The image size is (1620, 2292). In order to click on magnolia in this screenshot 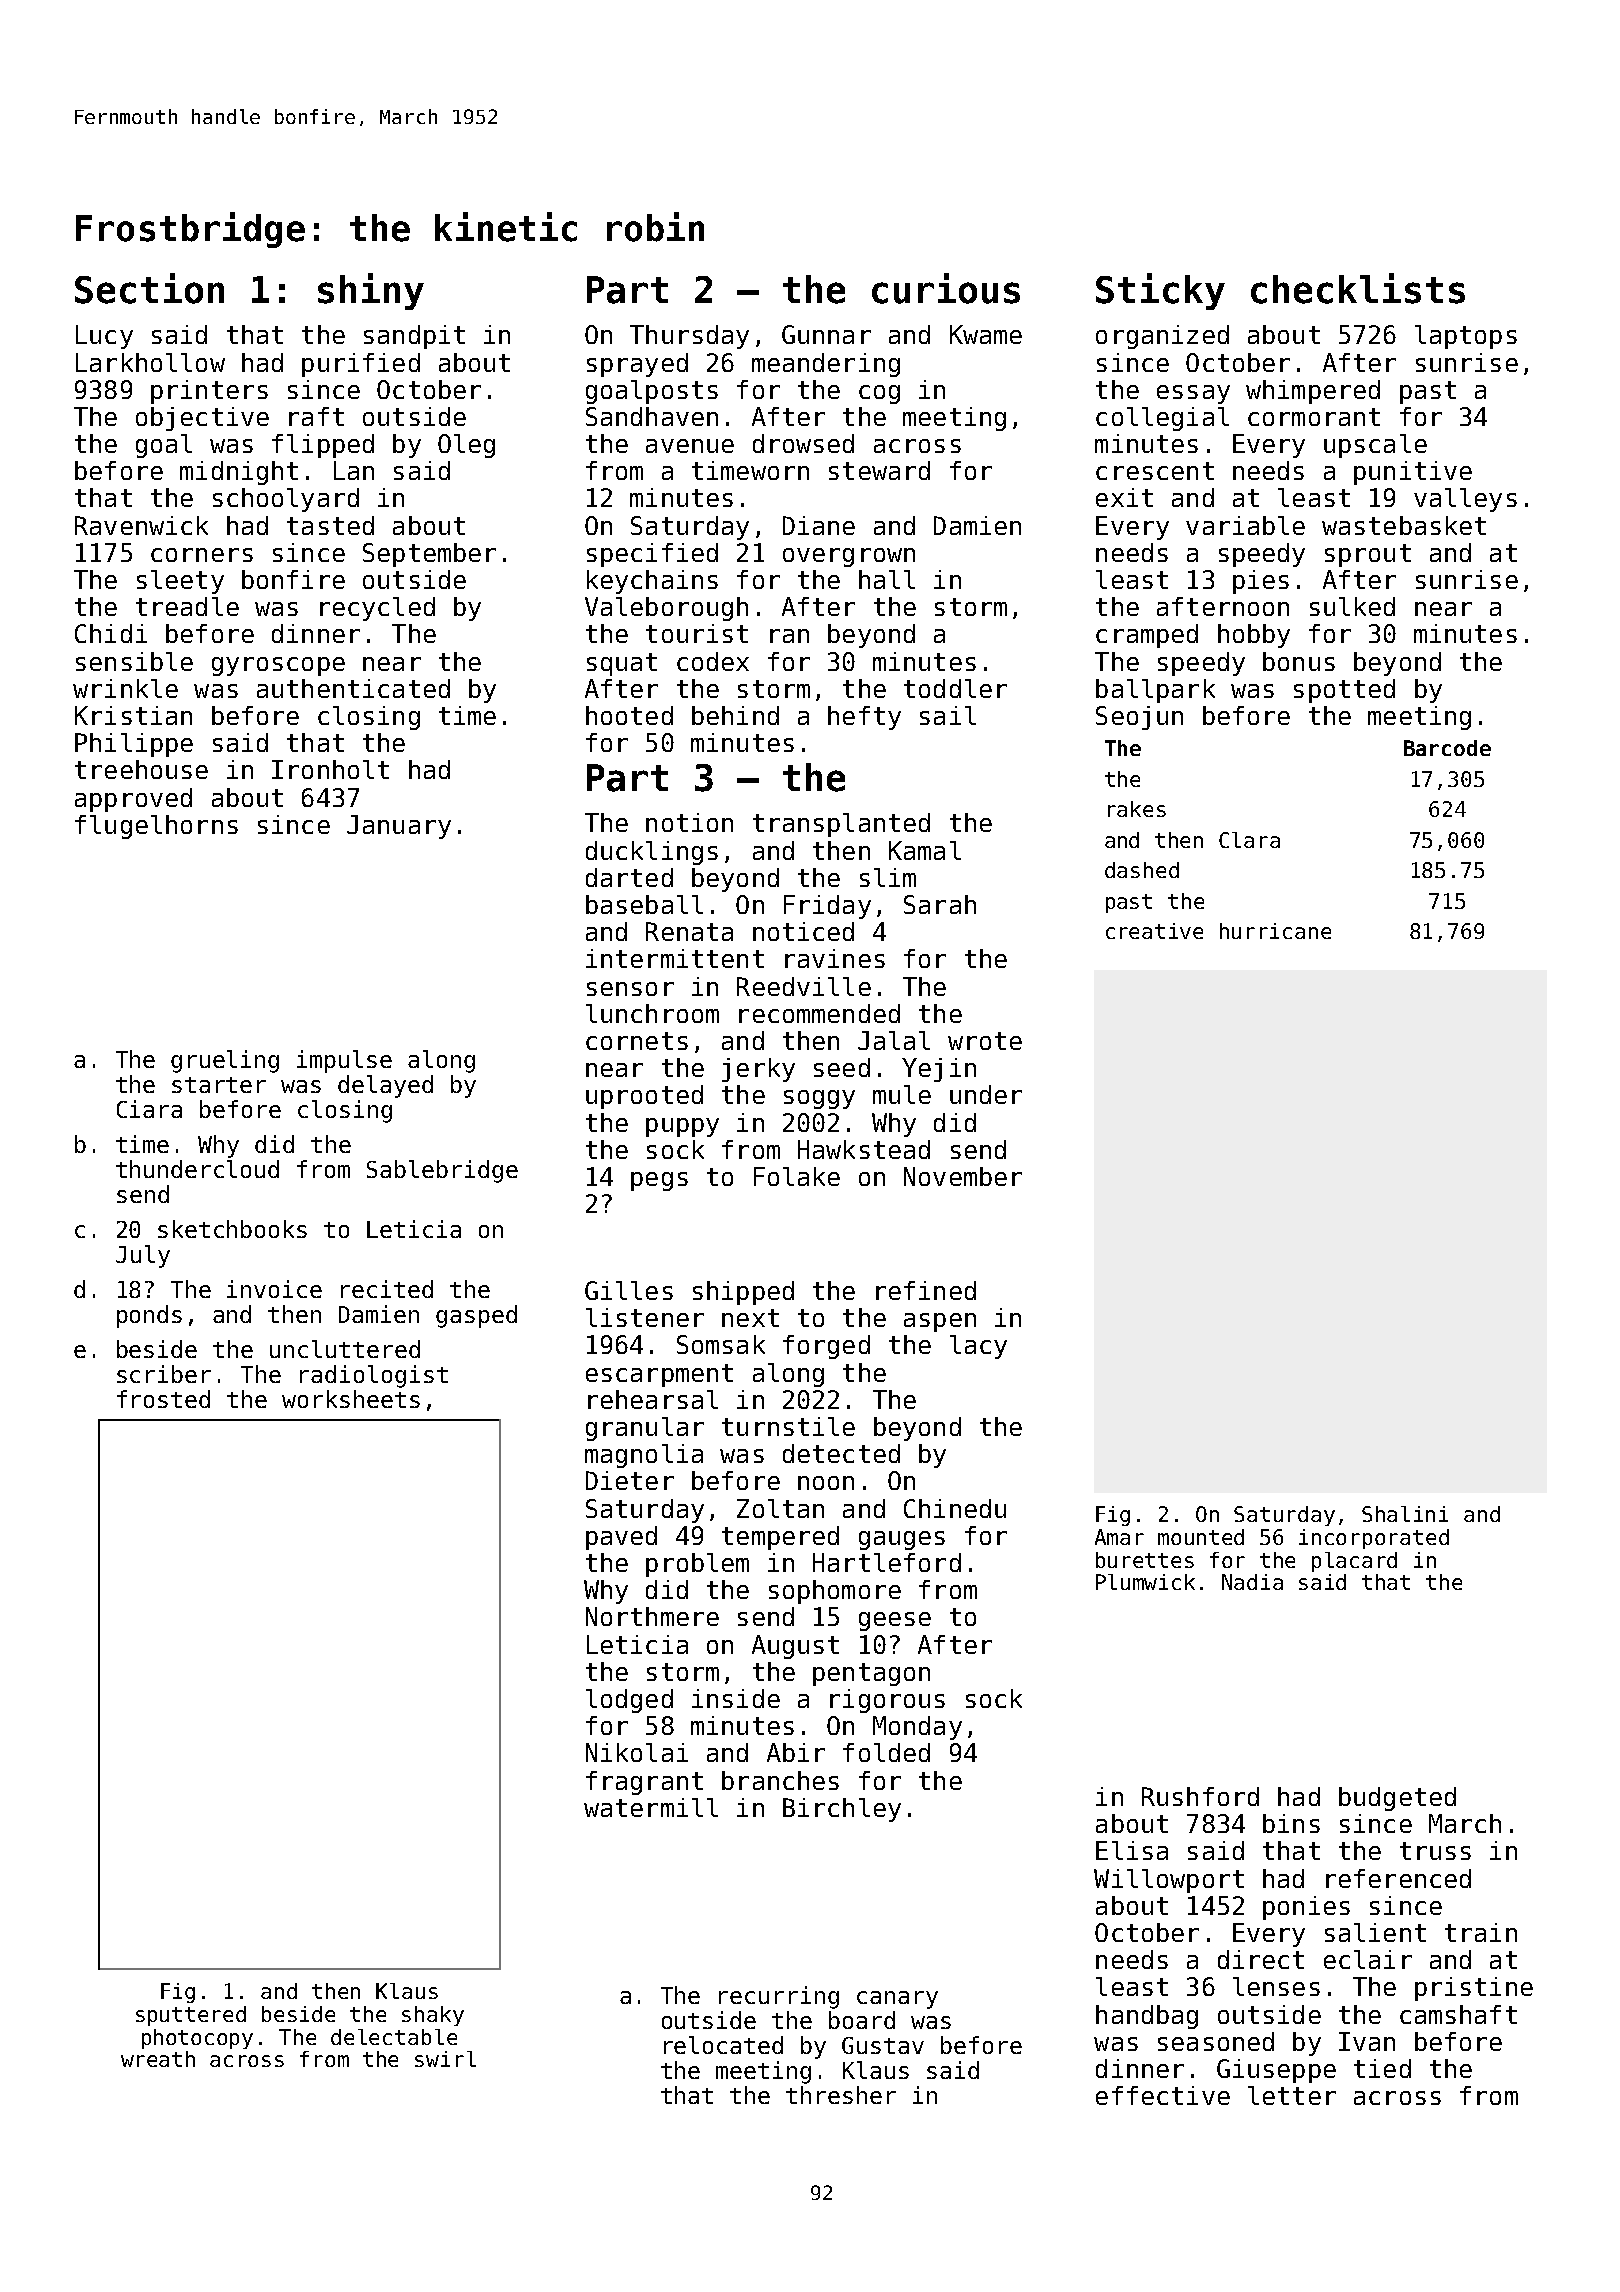, I will do `click(644, 1456)`.
